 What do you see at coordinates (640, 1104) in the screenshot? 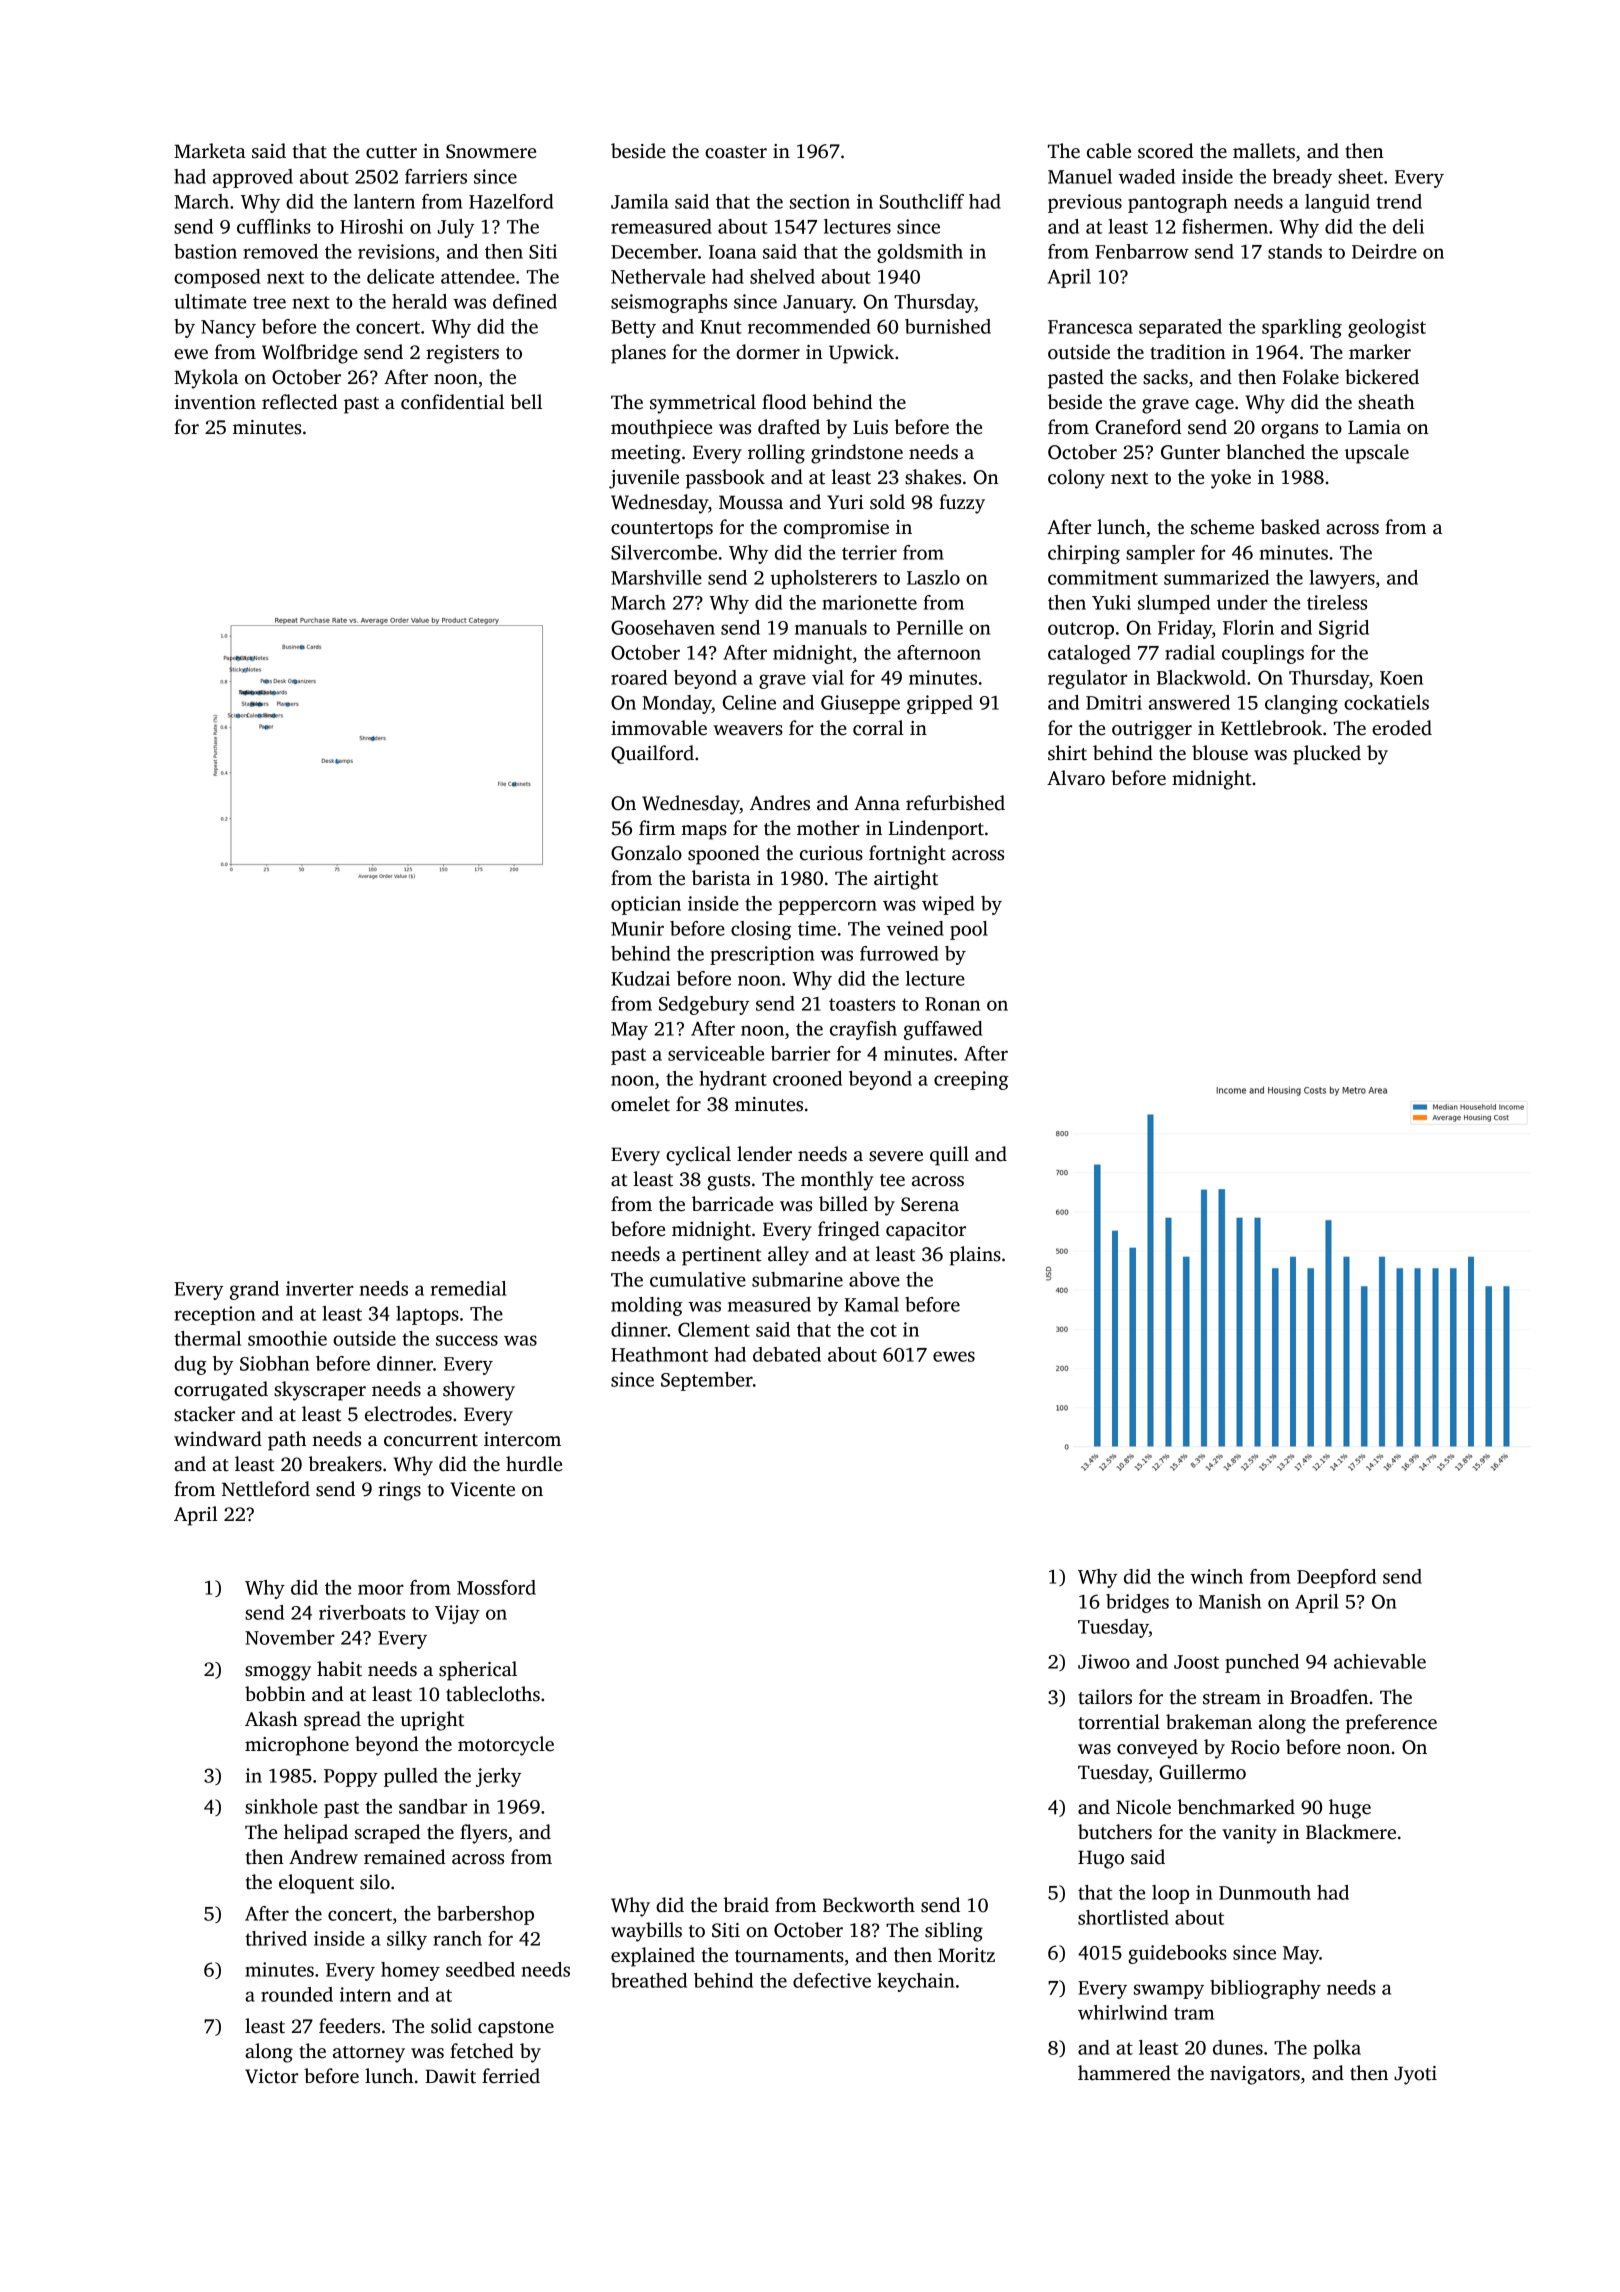
I see `omelet` at bounding box center [640, 1104].
